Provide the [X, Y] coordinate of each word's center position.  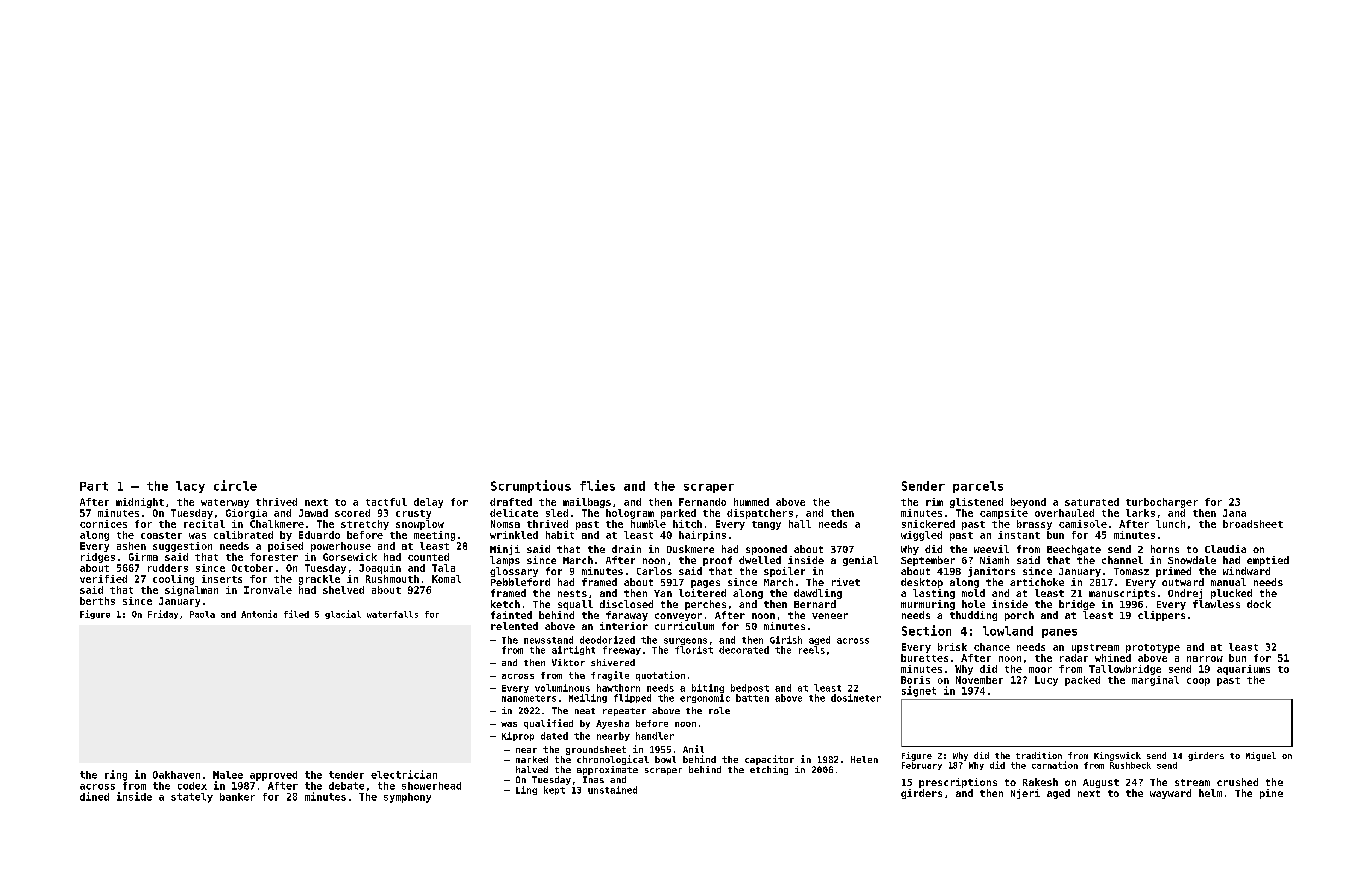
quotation [660, 676]
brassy [1034, 525]
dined [94, 796]
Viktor [568, 662]
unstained [612, 790]
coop [1198, 682]
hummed [751, 502]
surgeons [685, 641]
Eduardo [319, 535]
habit [560, 535]
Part [94, 486]
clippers [1161, 616]
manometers [529, 698]
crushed [1237, 782]
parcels [978, 487]
